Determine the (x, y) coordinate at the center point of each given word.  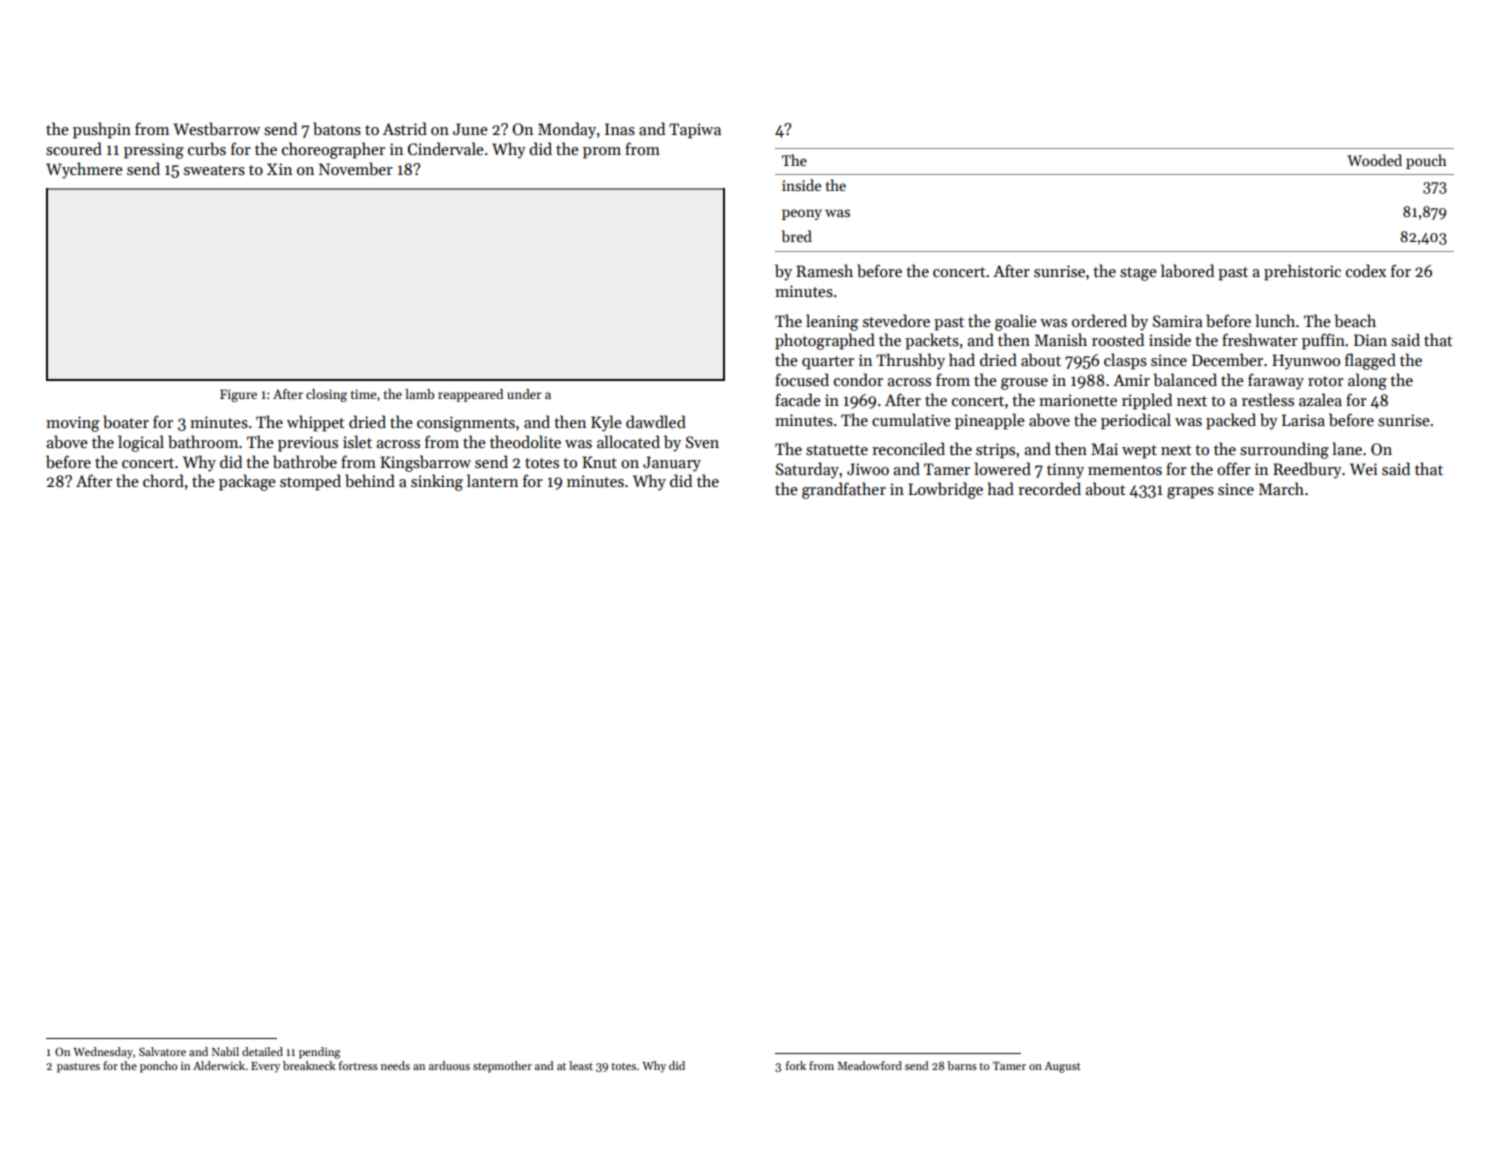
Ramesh (824, 271)
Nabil (225, 1051)
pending (319, 1053)
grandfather (844, 490)
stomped (310, 482)
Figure (238, 395)
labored (1187, 270)
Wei (1364, 469)
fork (796, 1065)
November (356, 168)
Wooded (1374, 160)
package (247, 482)
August (1062, 1067)
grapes (1190, 493)
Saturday (808, 470)
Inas (620, 129)
